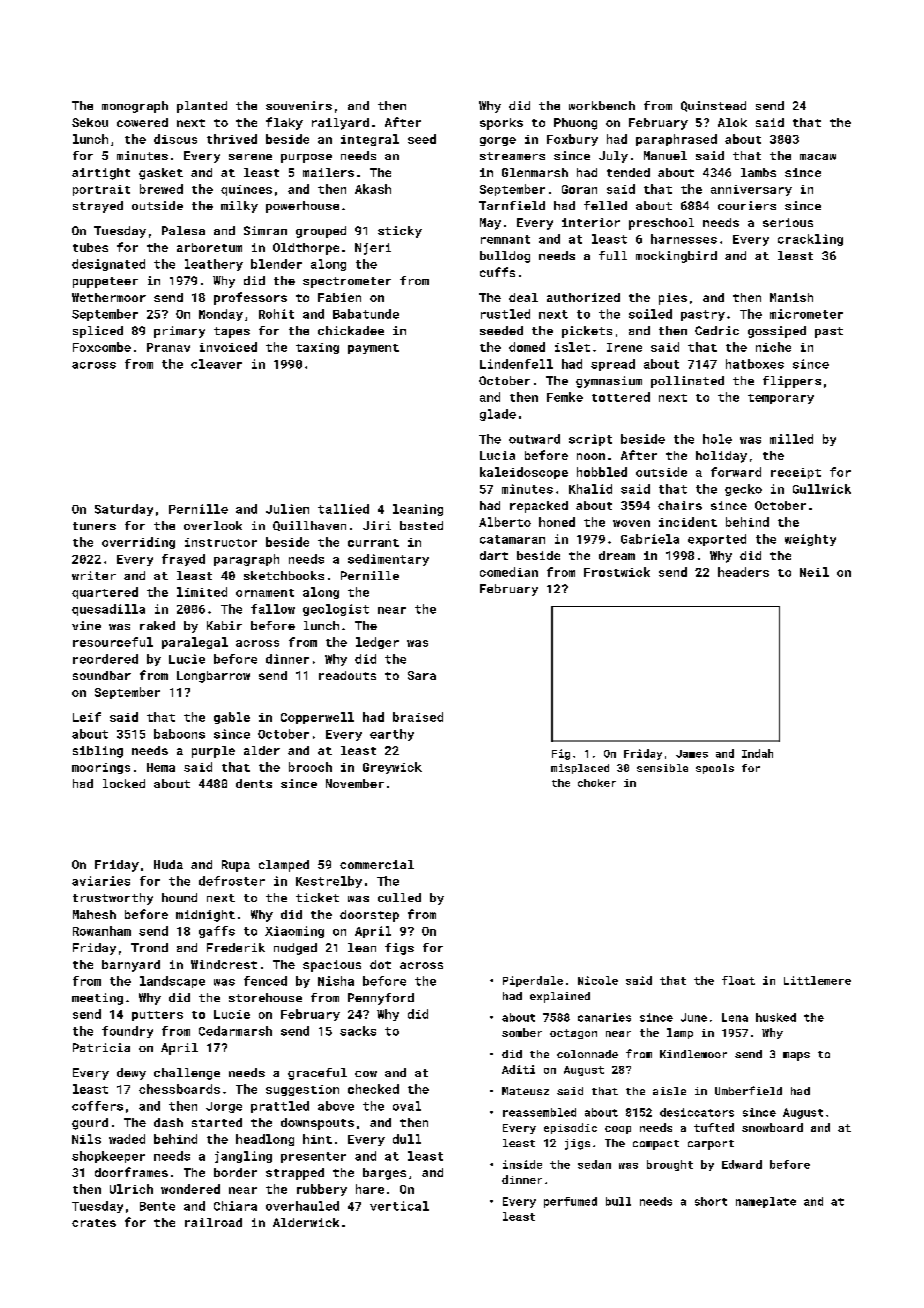  What do you see at coordinates (490, 224) in the screenshot?
I see `May` at bounding box center [490, 224].
